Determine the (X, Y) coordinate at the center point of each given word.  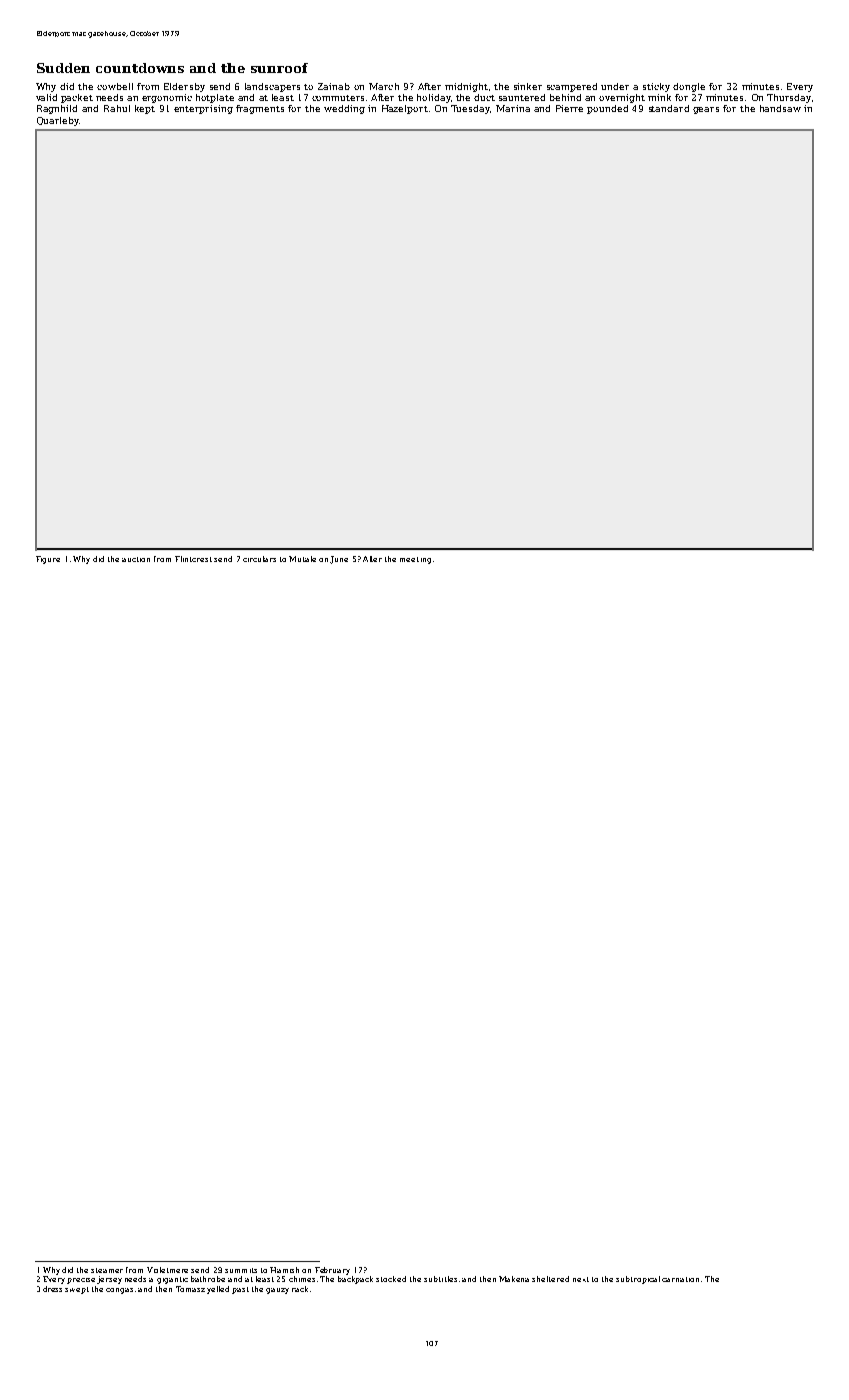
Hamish (284, 1270)
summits (241, 1270)
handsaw (780, 108)
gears (706, 110)
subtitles (440, 1279)
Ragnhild (57, 109)
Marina (513, 108)
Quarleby (58, 121)
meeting (415, 560)
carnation (680, 1279)
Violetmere (167, 1270)
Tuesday (470, 109)
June (339, 560)
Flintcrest (193, 559)
